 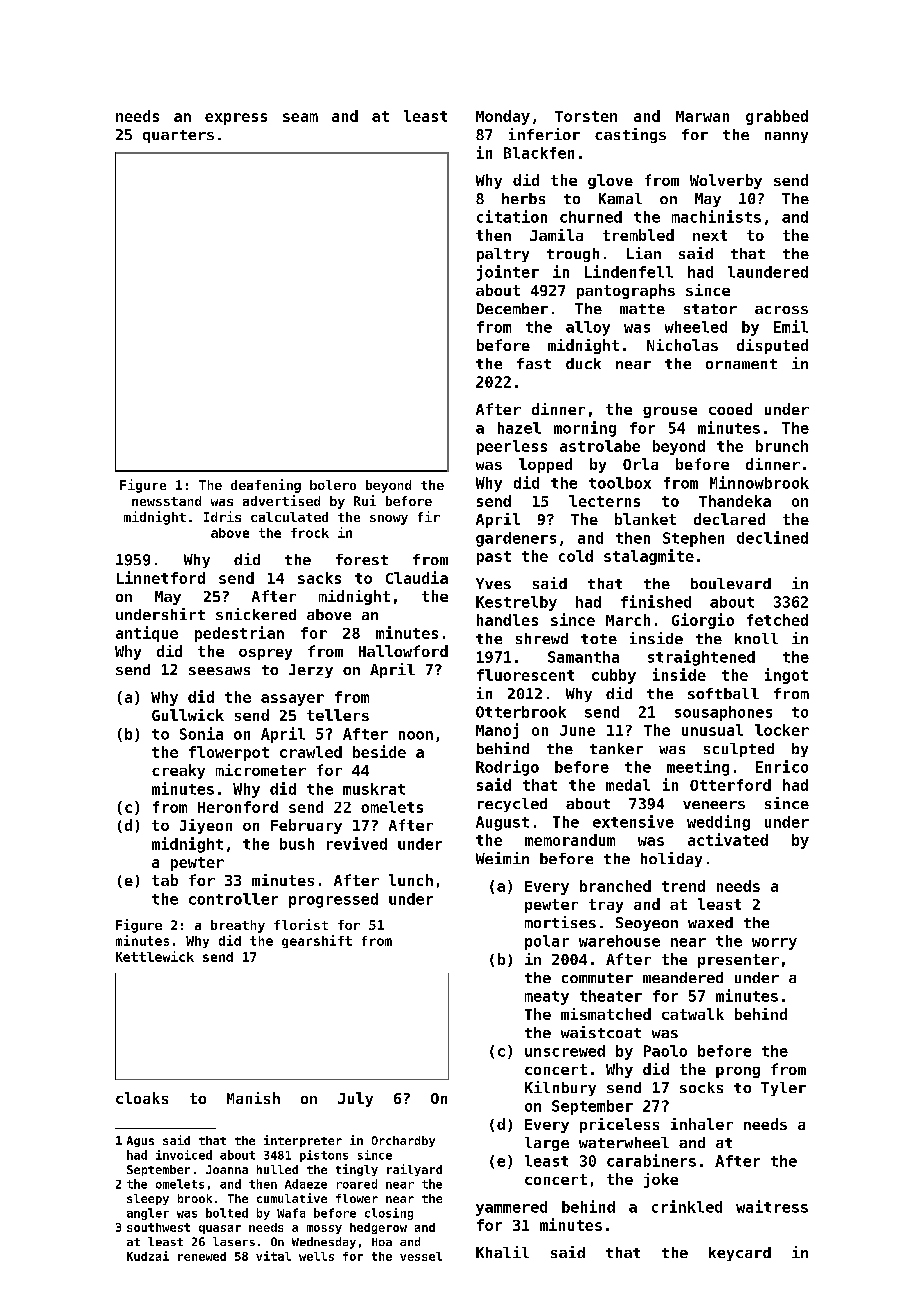 What do you see at coordinates (512, 308) in the document?
I see `December` at bounding box center [512, 308].
